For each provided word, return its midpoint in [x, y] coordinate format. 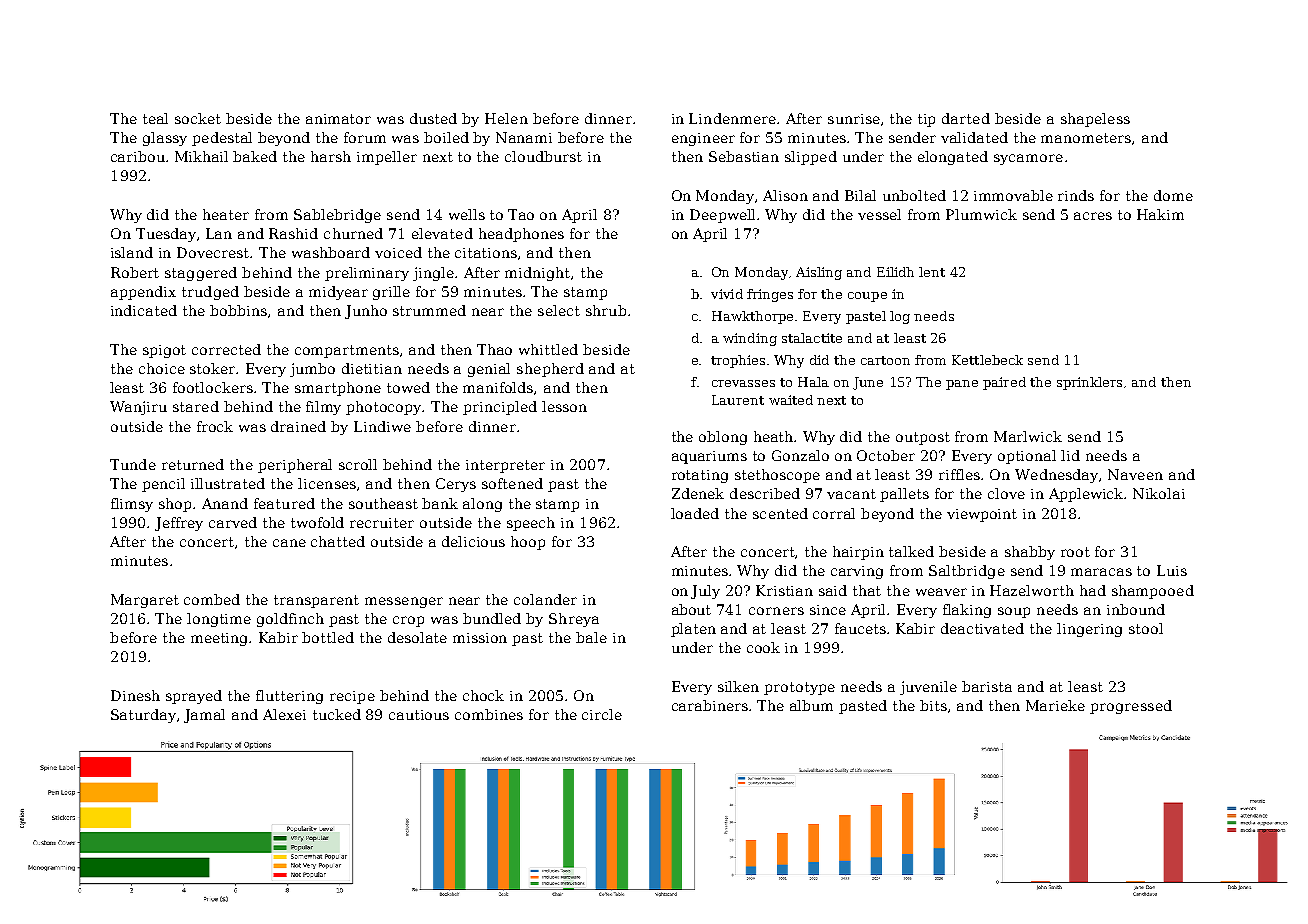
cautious [419, 715]
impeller [387, 158]
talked [911, 551]
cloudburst [543, 156]
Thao [494, 349]
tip [926, 120]
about [691, 609]
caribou [138, 156]
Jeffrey [179, 524]
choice [162, 368]
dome [1173, 195]
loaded [695, 513]
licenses [327, 483]
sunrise [854, 119]
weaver [941, 592]
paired [1004, 383]
